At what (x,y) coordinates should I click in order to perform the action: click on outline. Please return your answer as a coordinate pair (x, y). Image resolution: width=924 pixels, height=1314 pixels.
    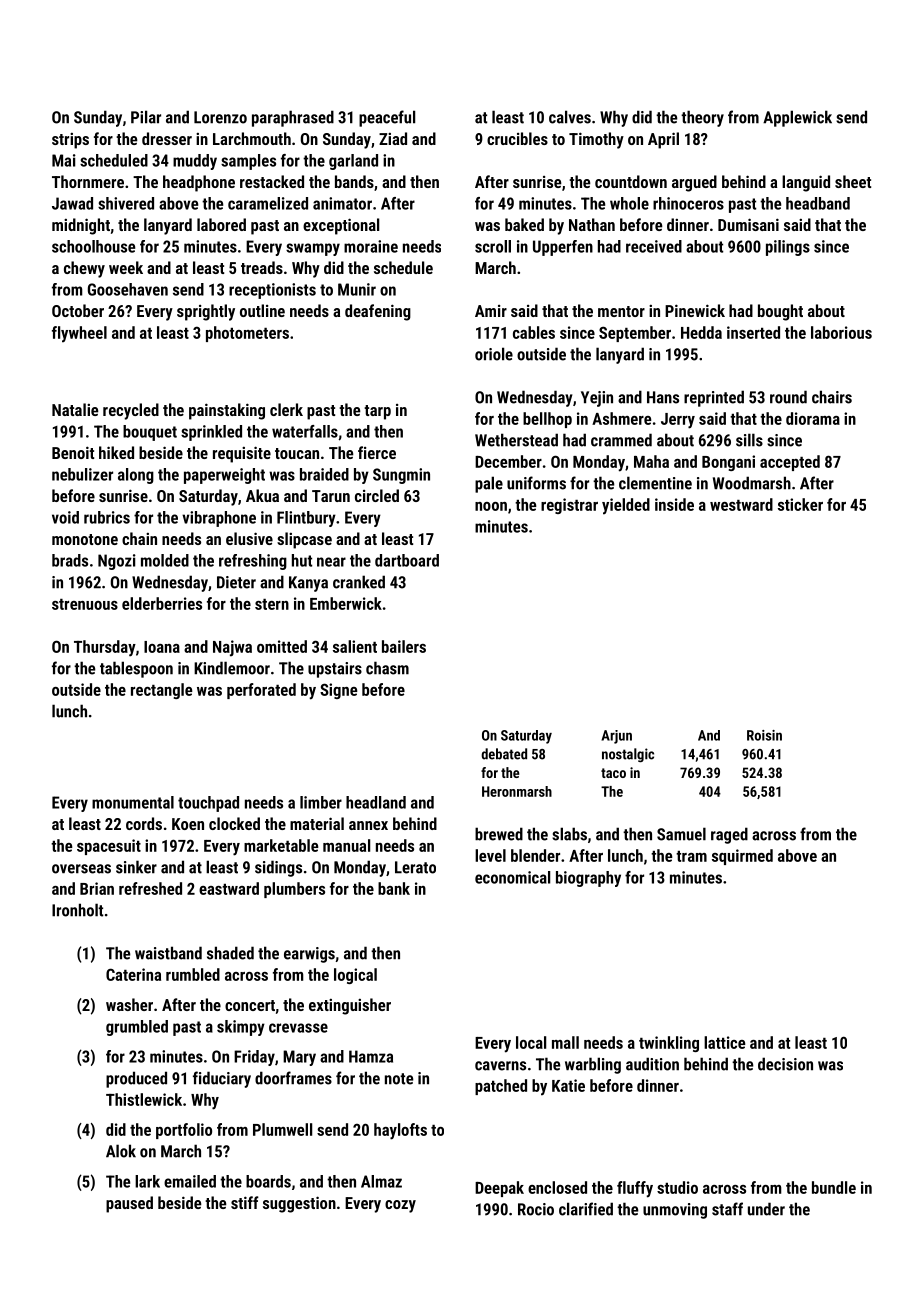
    Looking at the image, I should click on (262, 310).
